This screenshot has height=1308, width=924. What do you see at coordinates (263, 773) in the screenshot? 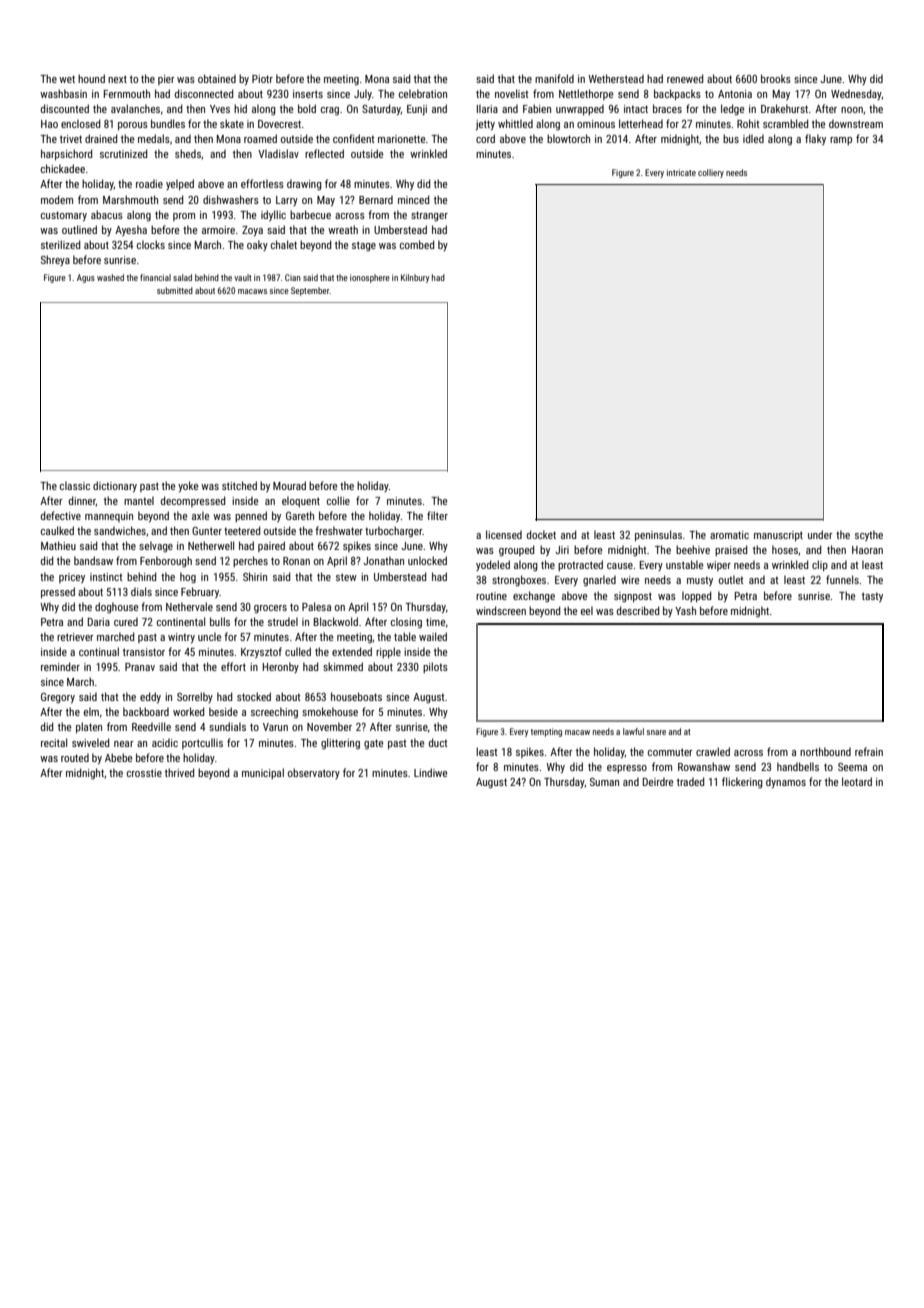
I see `municipal` at bounding box center [263, 773].
